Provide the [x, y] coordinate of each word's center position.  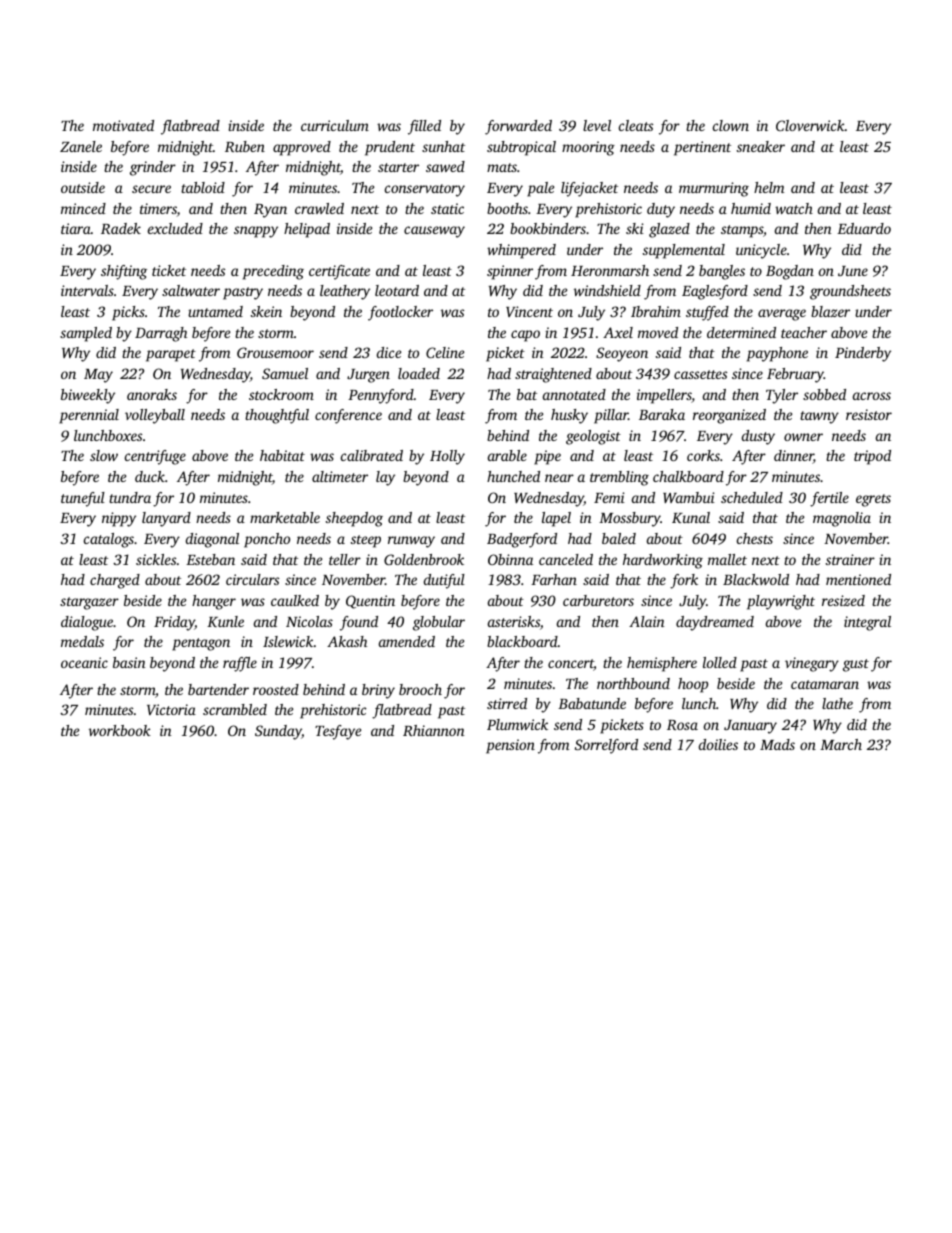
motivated [123, 125]
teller [345, 559]
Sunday [278, 732]
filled [424, 127]
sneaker [761, 146]
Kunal [691, 517]
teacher [804, 332]
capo [525, 336]
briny [378, 691]
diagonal [212, 540]
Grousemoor [275, 352]
